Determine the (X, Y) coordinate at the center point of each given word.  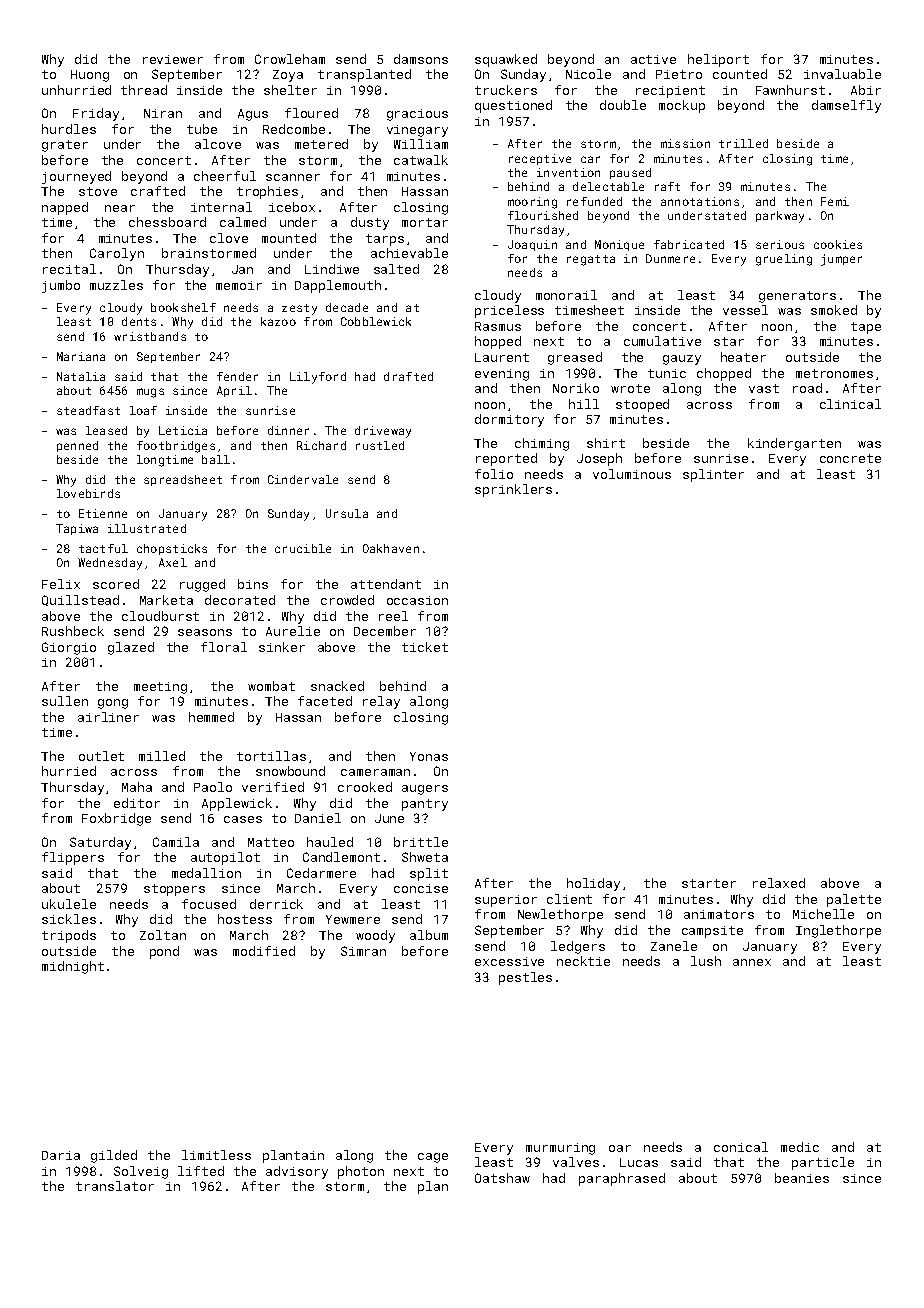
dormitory (509, 420)
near (120, 208)
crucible (303, 548)
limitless (216, 1155)
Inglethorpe (838, 931)
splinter (713, 475)
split (429, 874)
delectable (608, 186)
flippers (73, 858)
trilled (743, 143)
